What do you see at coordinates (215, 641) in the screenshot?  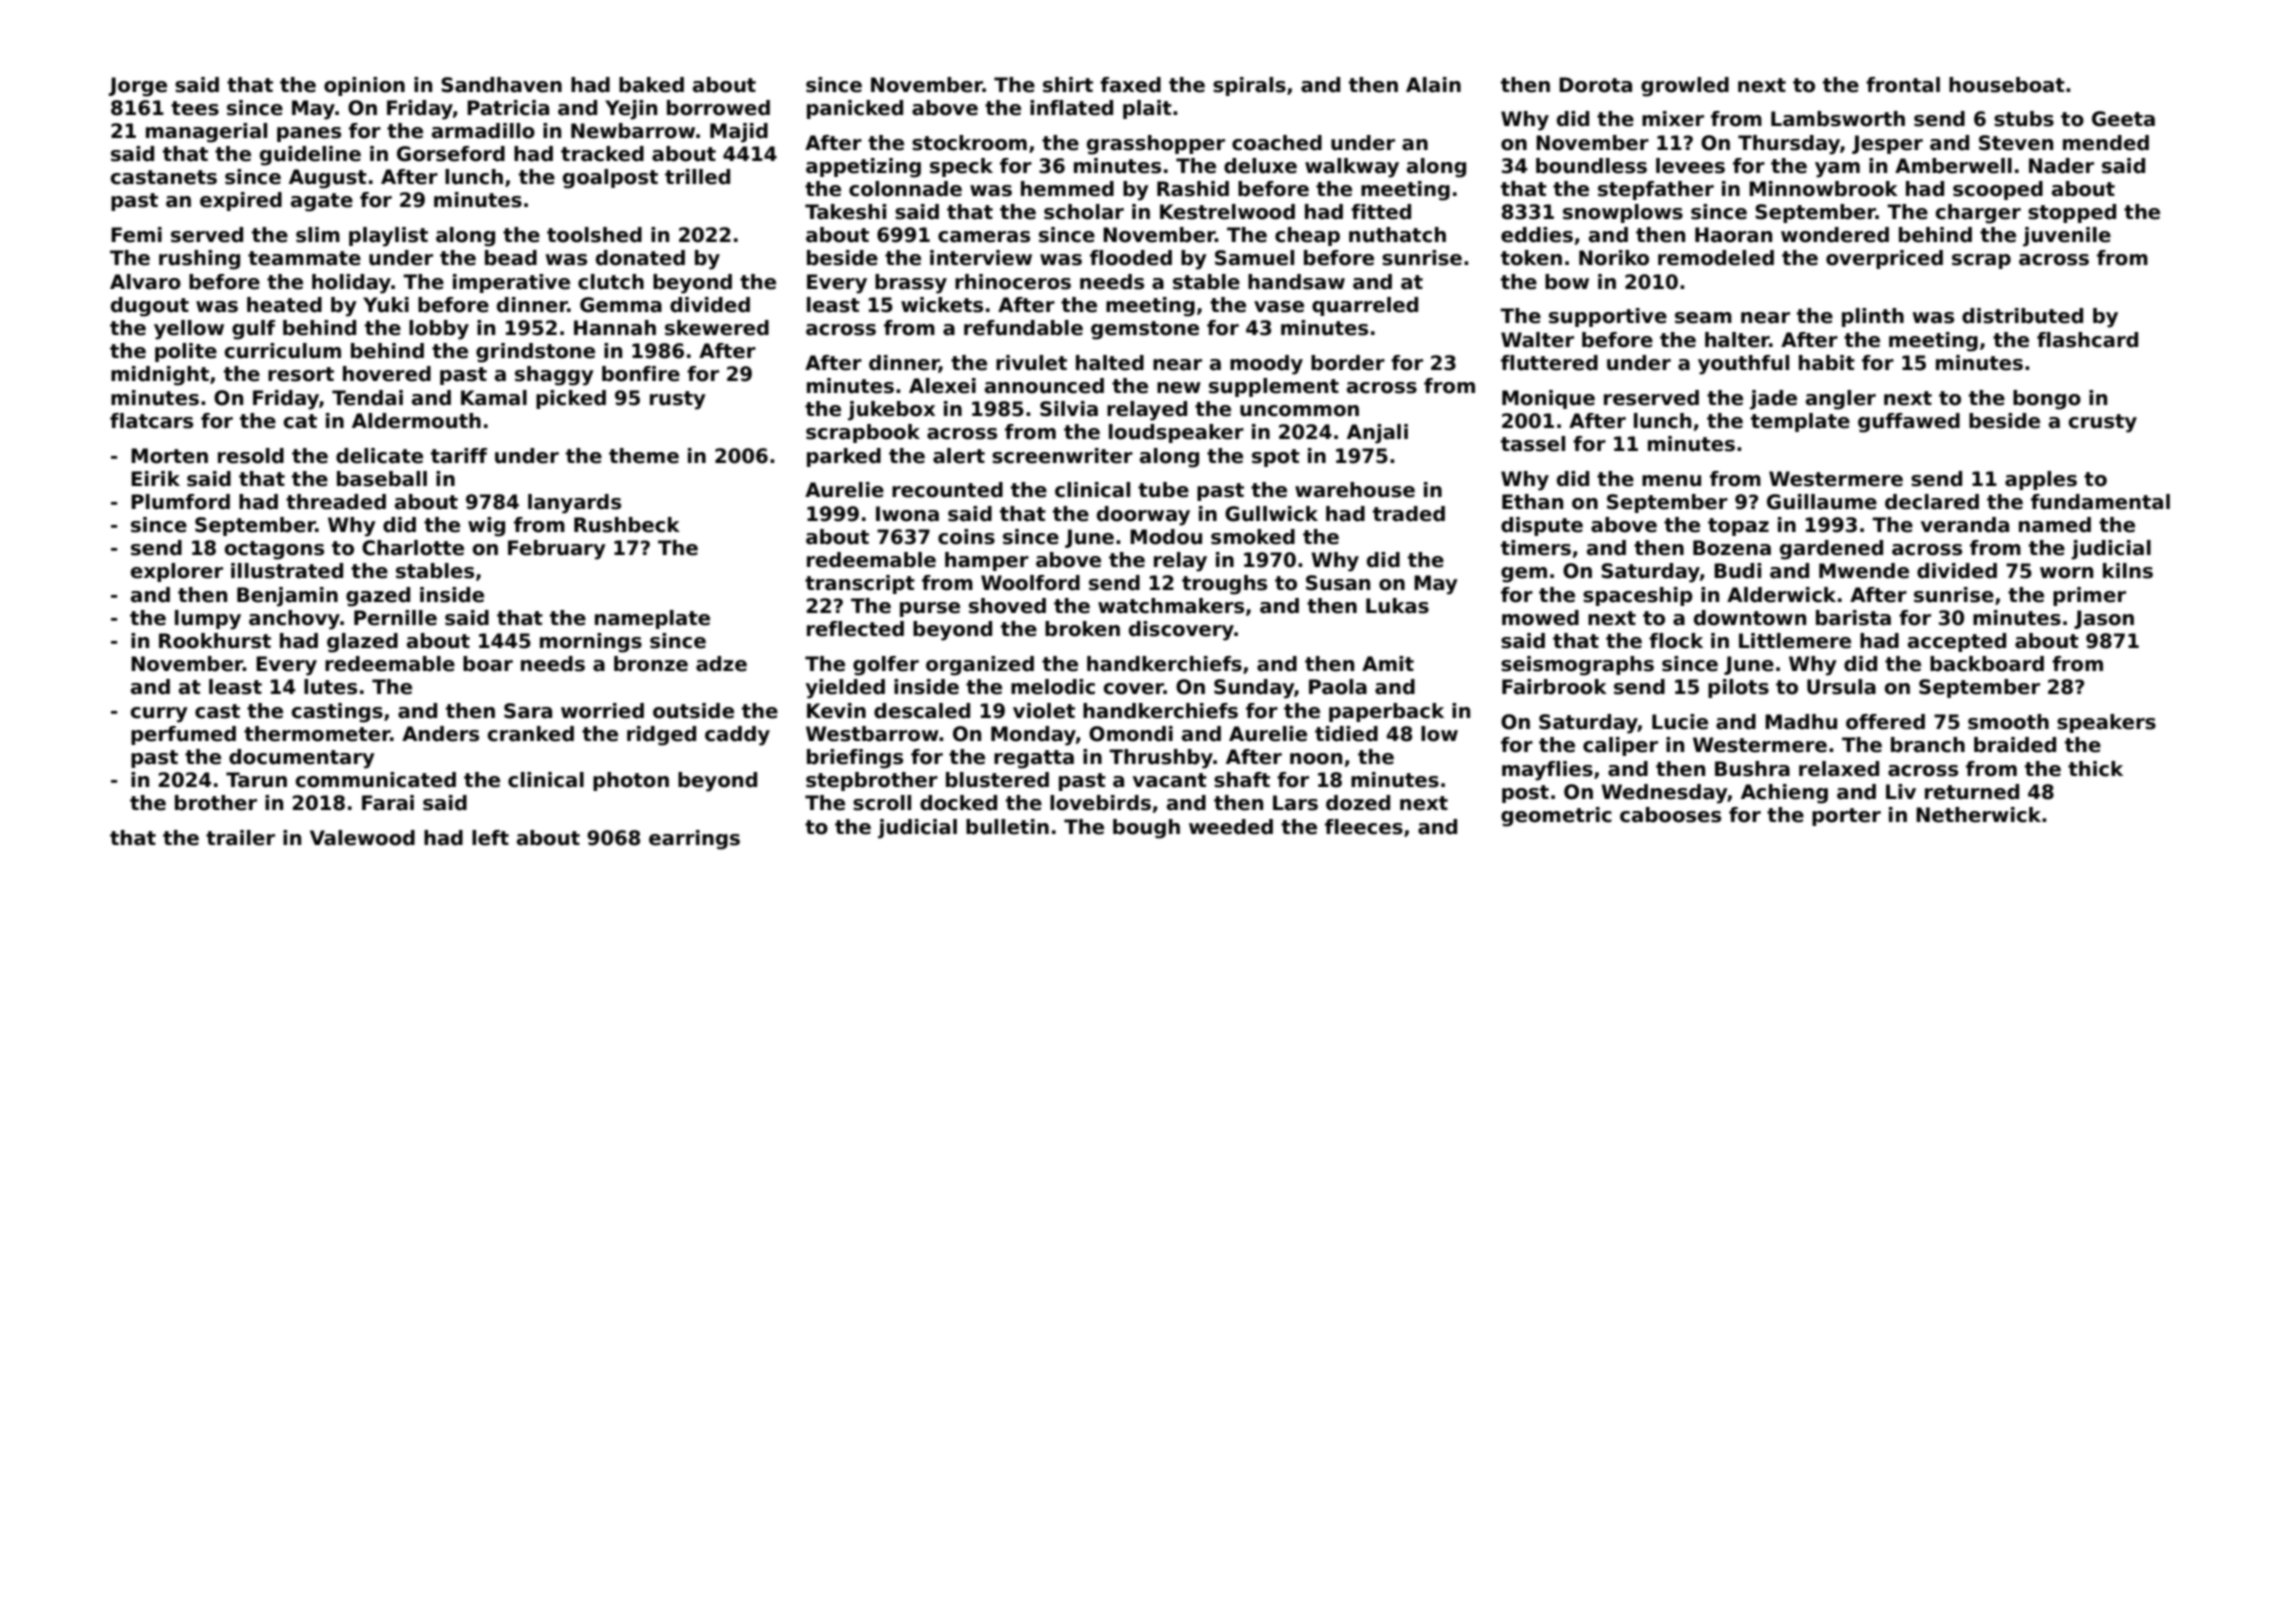 I see `Rookhurst` at bounding box center [215, 641].
